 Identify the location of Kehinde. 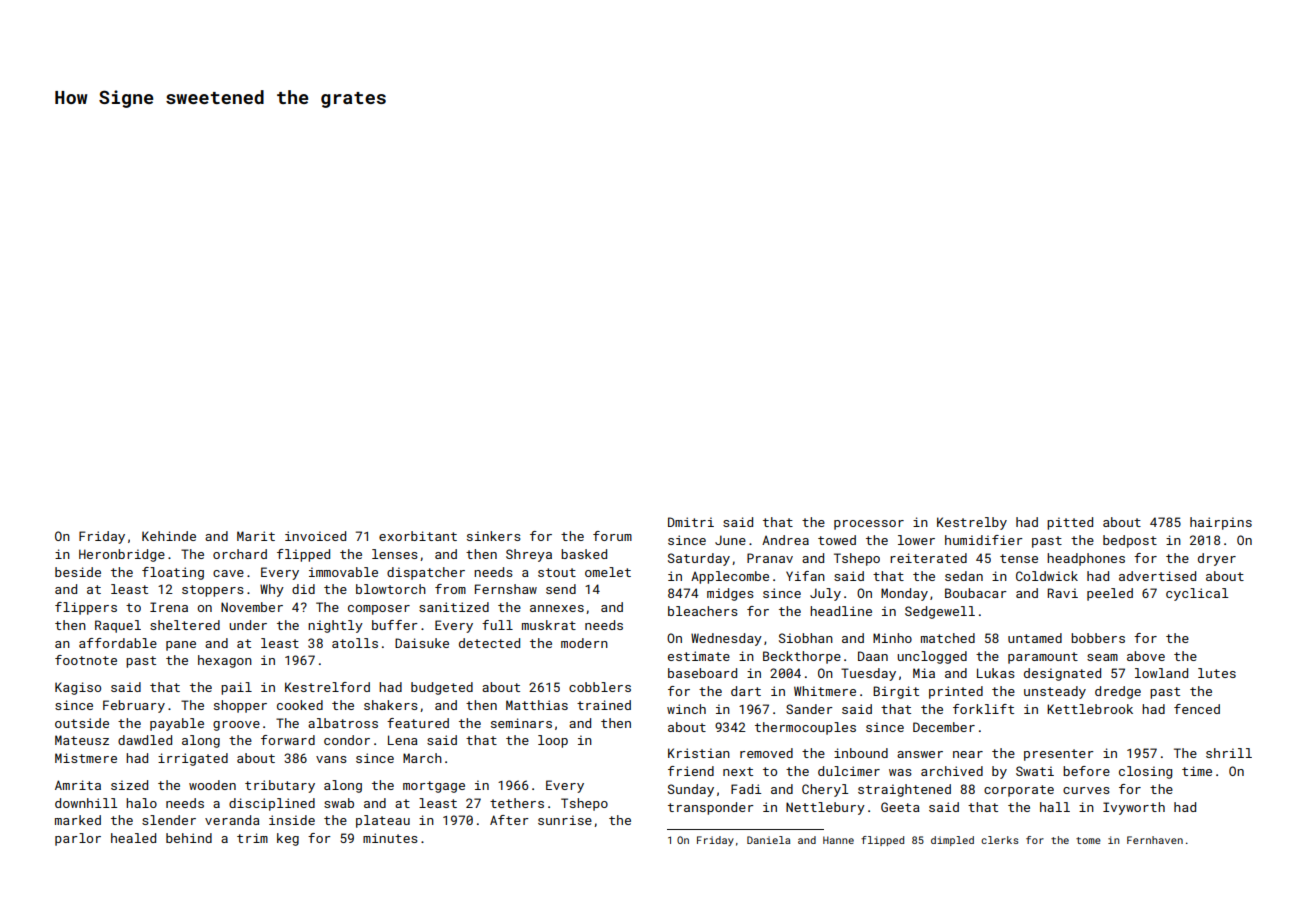
(169, 536).
